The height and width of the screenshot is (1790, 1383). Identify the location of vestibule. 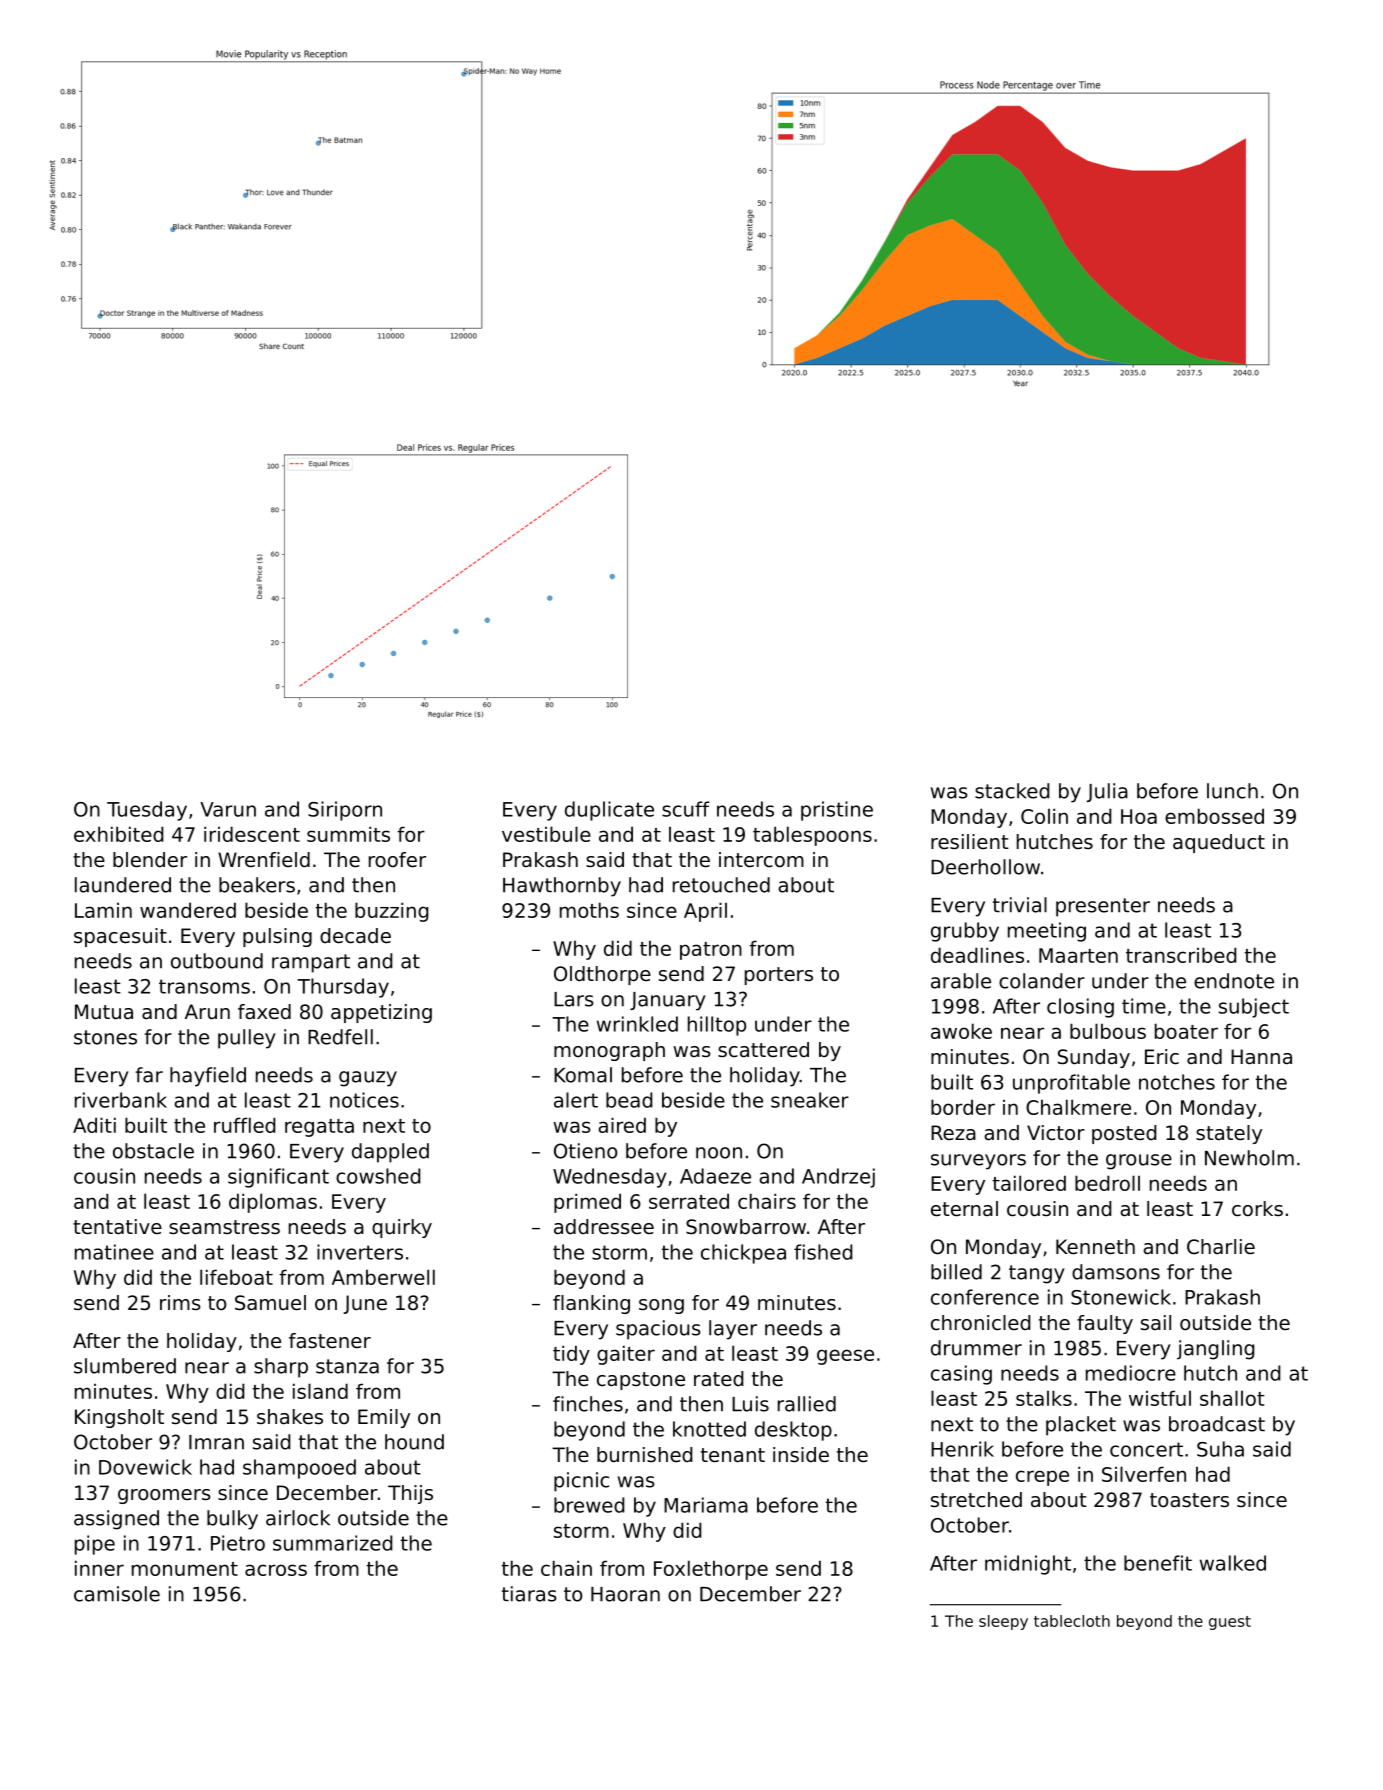
(546, 834).
